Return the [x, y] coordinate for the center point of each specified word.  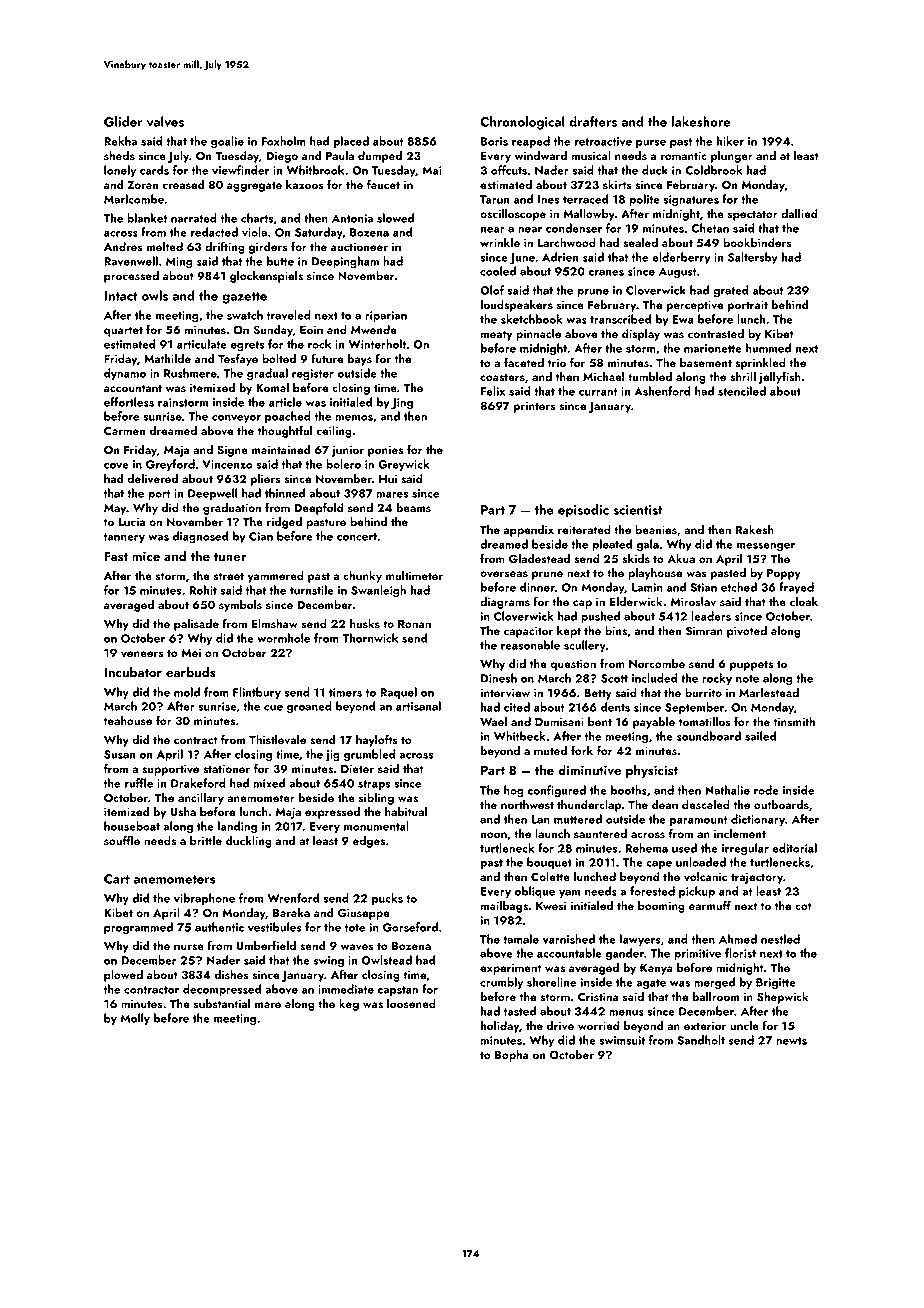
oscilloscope [513, 215]
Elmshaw [275, 624]
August [678, 273]
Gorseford [410, 927]
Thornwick [370, 638]
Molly [135, 1019]
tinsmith [794, 721]
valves [165, 121]
